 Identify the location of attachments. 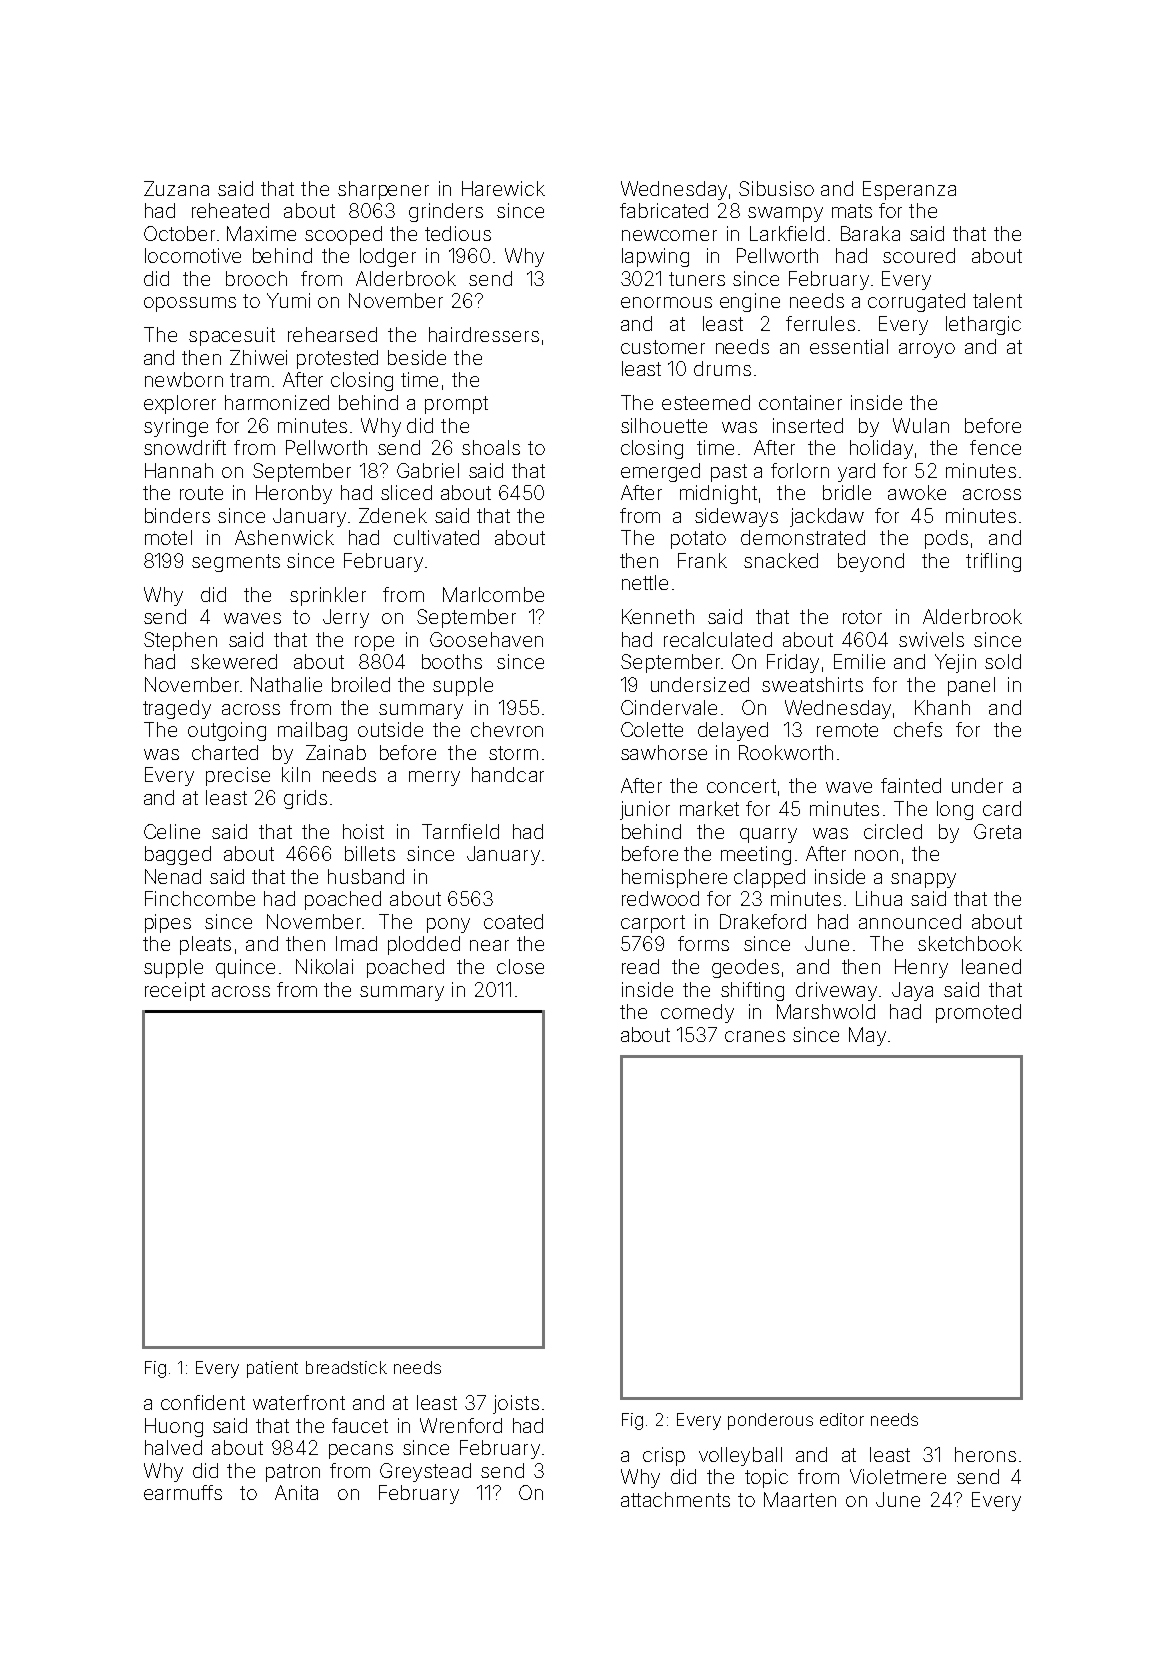
(675, 1499).
